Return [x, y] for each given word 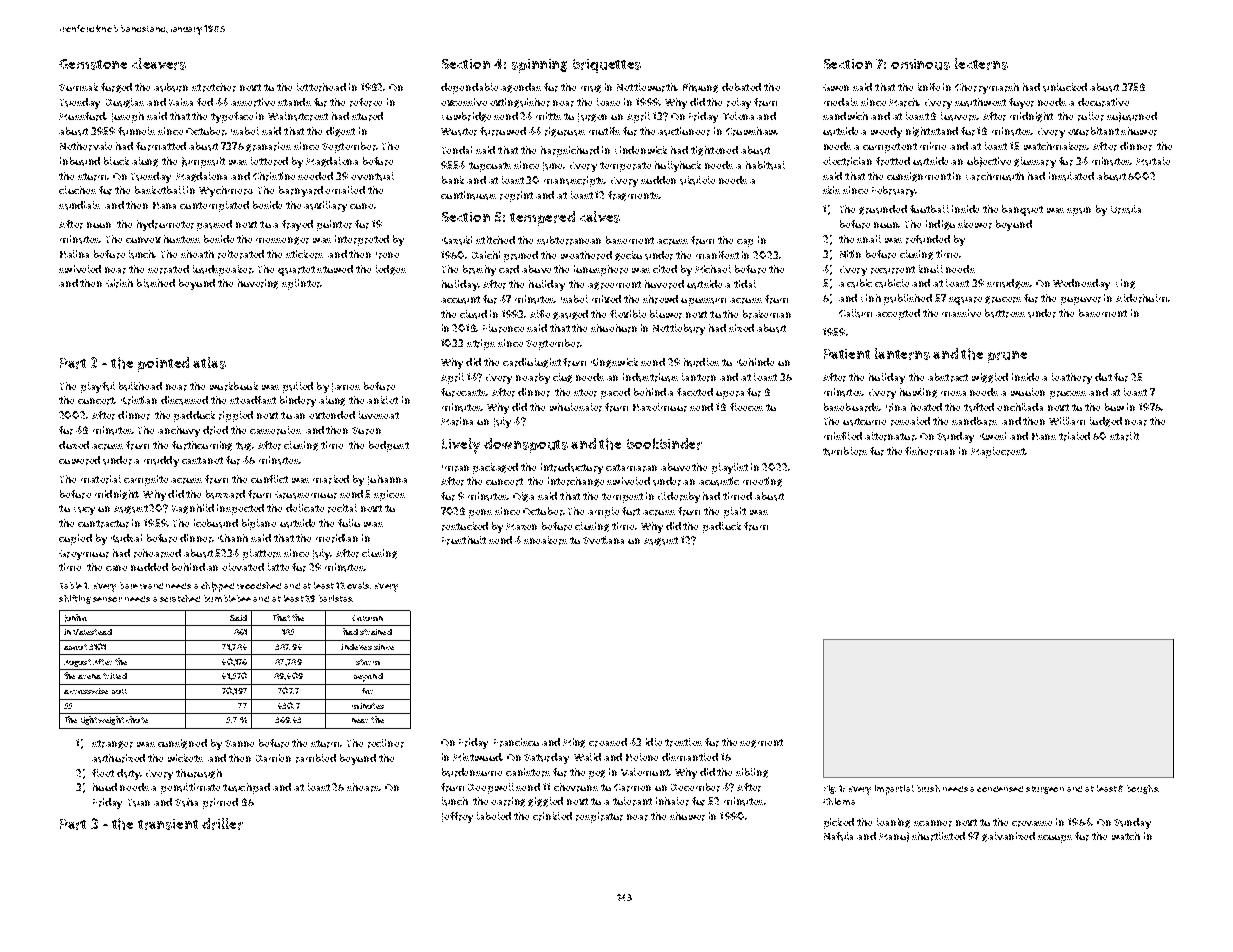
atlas [209, 363]
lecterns [981, 64]
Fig [829, 789]
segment [761, 743]
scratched [180, 598]
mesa [953, 393]
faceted [695, 392]
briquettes [607, 66]
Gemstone [93, 64]
